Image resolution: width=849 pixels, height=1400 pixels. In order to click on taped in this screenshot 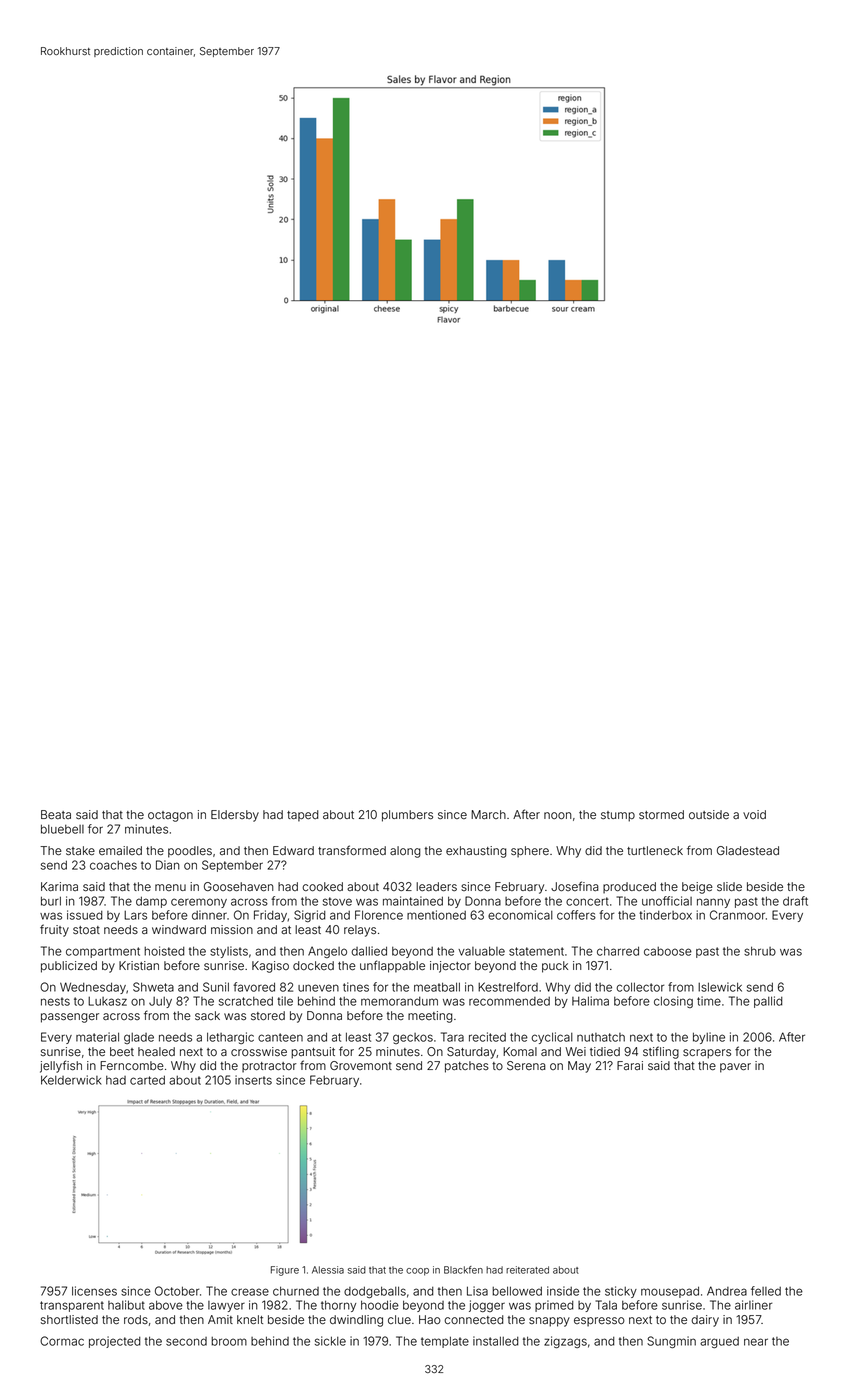, I will do `click(303, 816)`.
